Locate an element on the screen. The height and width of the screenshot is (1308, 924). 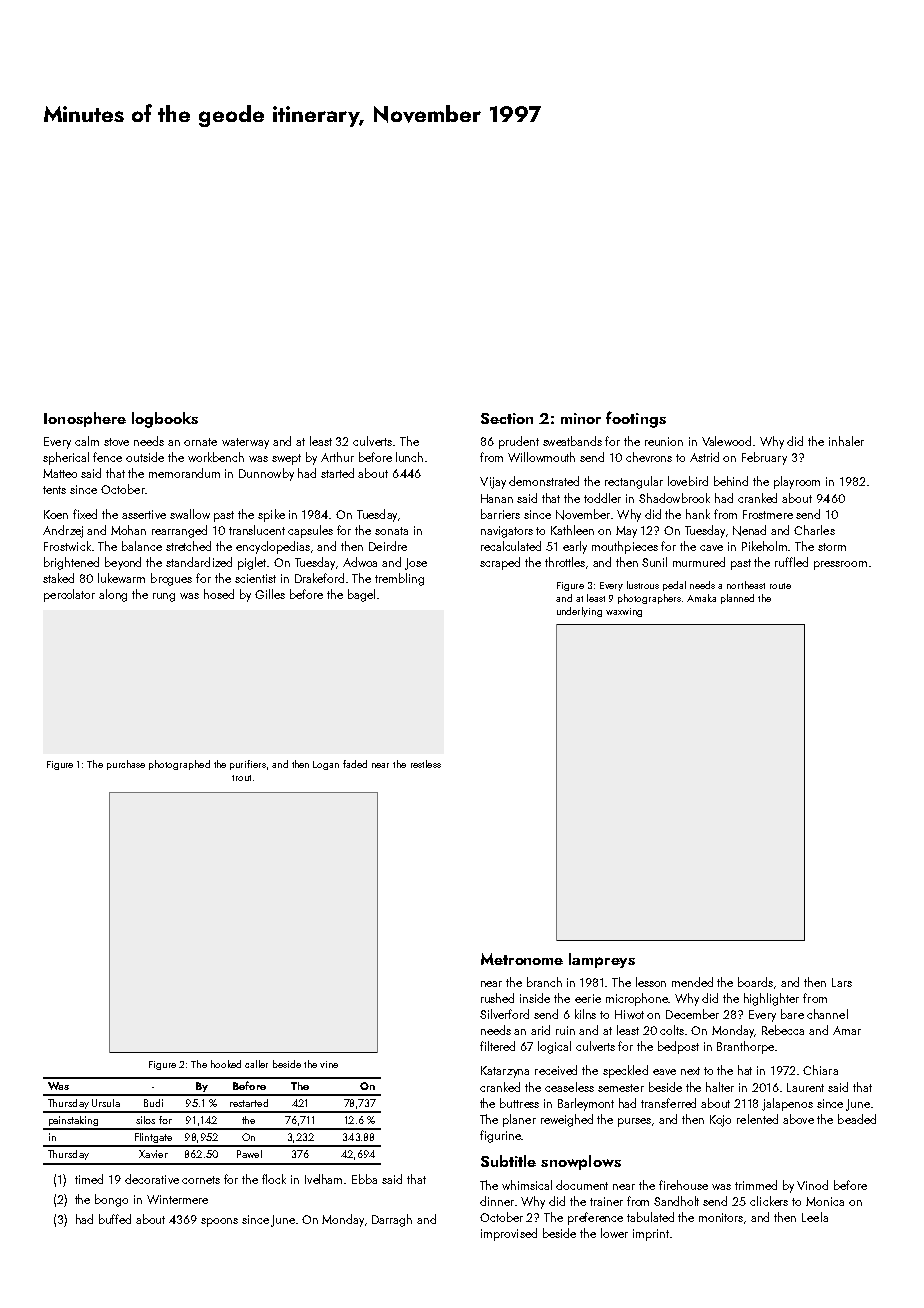
restless is located at coordinates (426, 764).
